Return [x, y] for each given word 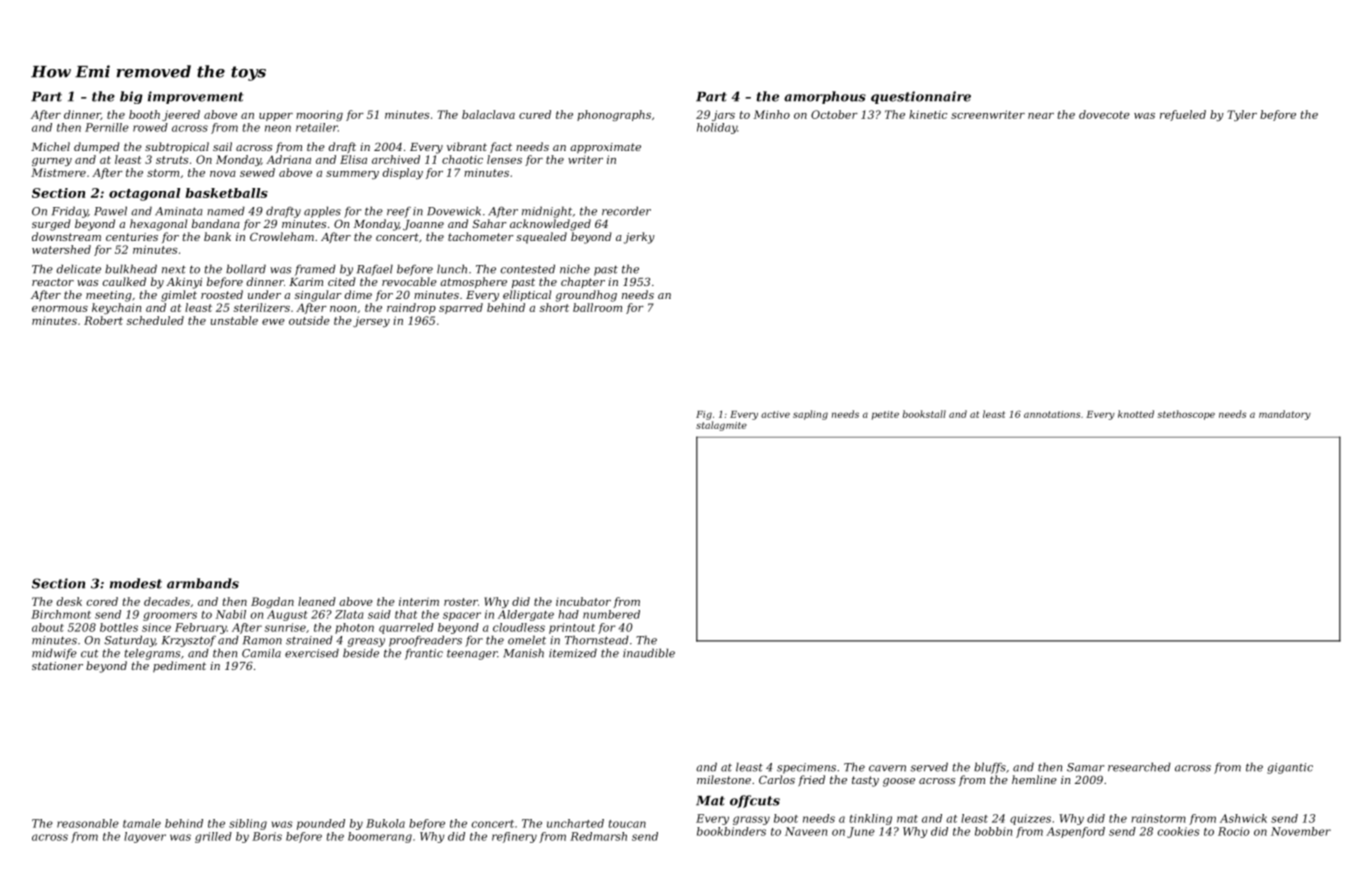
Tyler [1242, 115]
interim [419, 601]
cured [535, 114]
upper [276, 117]
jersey [371, 321]
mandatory [1285, 415]
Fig [704, 415]
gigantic [1290, 768]
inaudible [649, 653]
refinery [514, 837]
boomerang [380, 837]
